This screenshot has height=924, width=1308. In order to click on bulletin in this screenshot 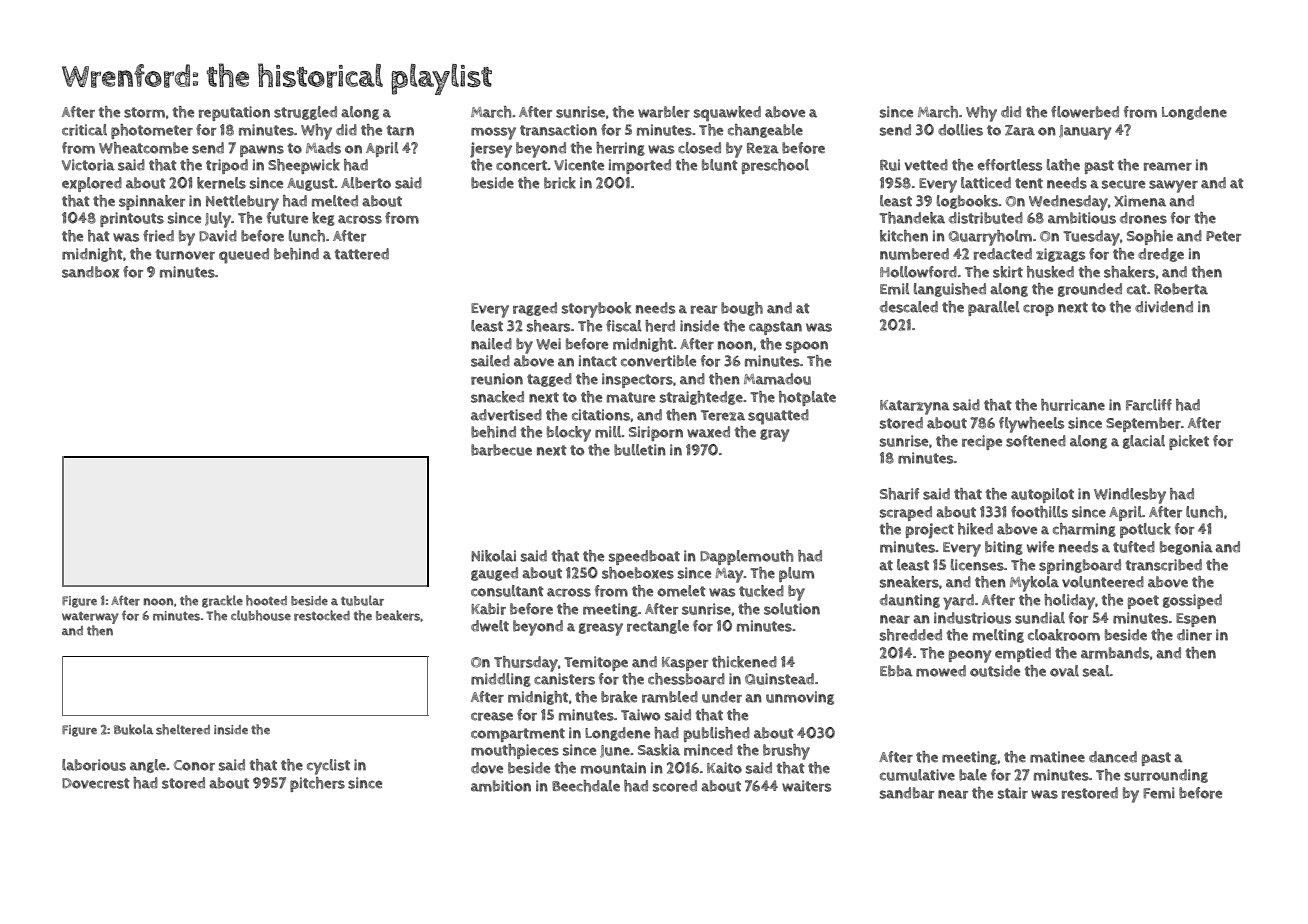, I will do `click(640, 450)`.
